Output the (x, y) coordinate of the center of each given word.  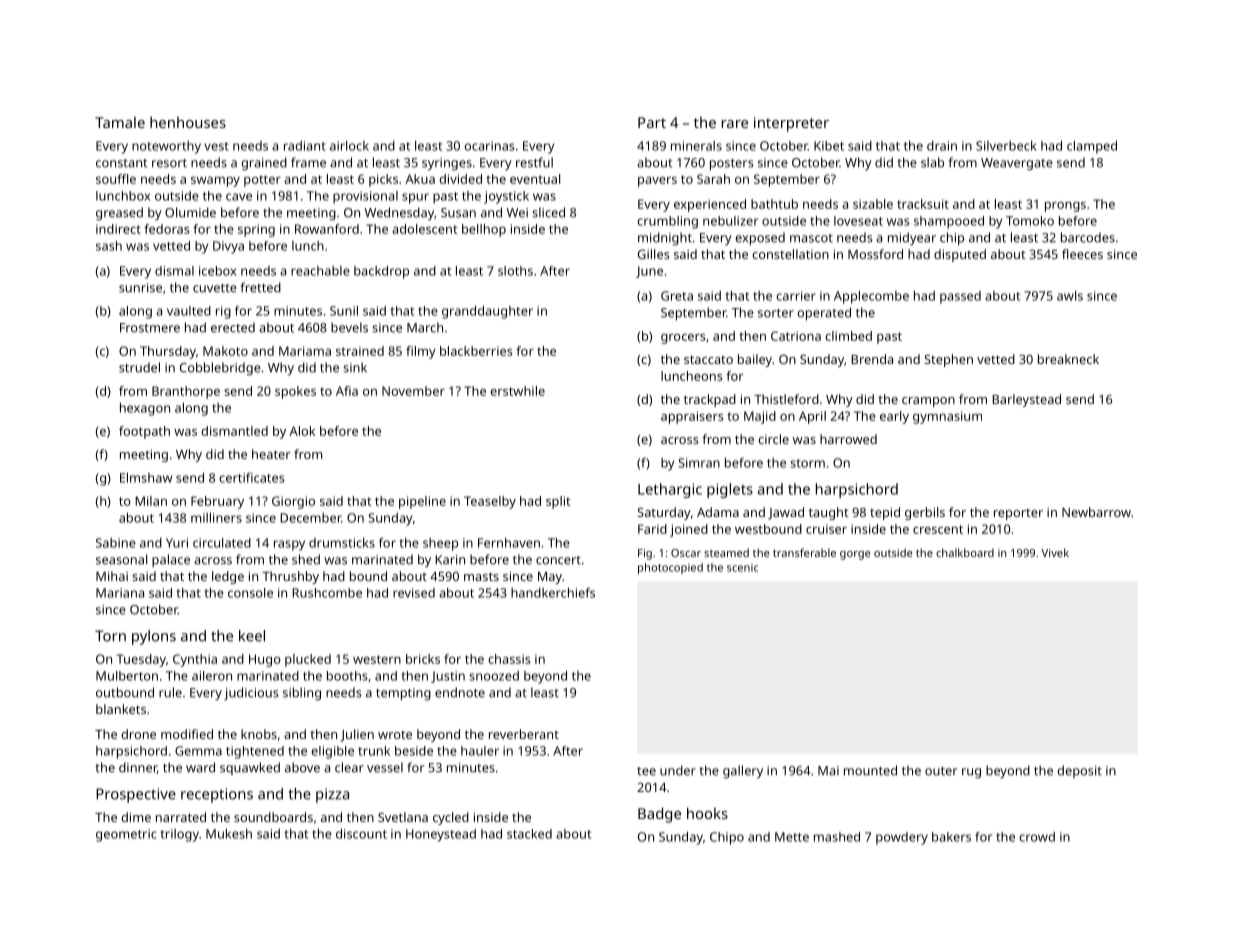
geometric (126, 835)
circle (773, 439)
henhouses (188, 122)
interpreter (791, 124)
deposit (1079, 771)
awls (1070, 296)
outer (941, 771)
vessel (385, 767)
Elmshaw (146, 478)
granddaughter (487, 312)
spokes (295, 392)
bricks (423, 659)
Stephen (948, 360)
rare (735, 124)
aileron (212, 676)
